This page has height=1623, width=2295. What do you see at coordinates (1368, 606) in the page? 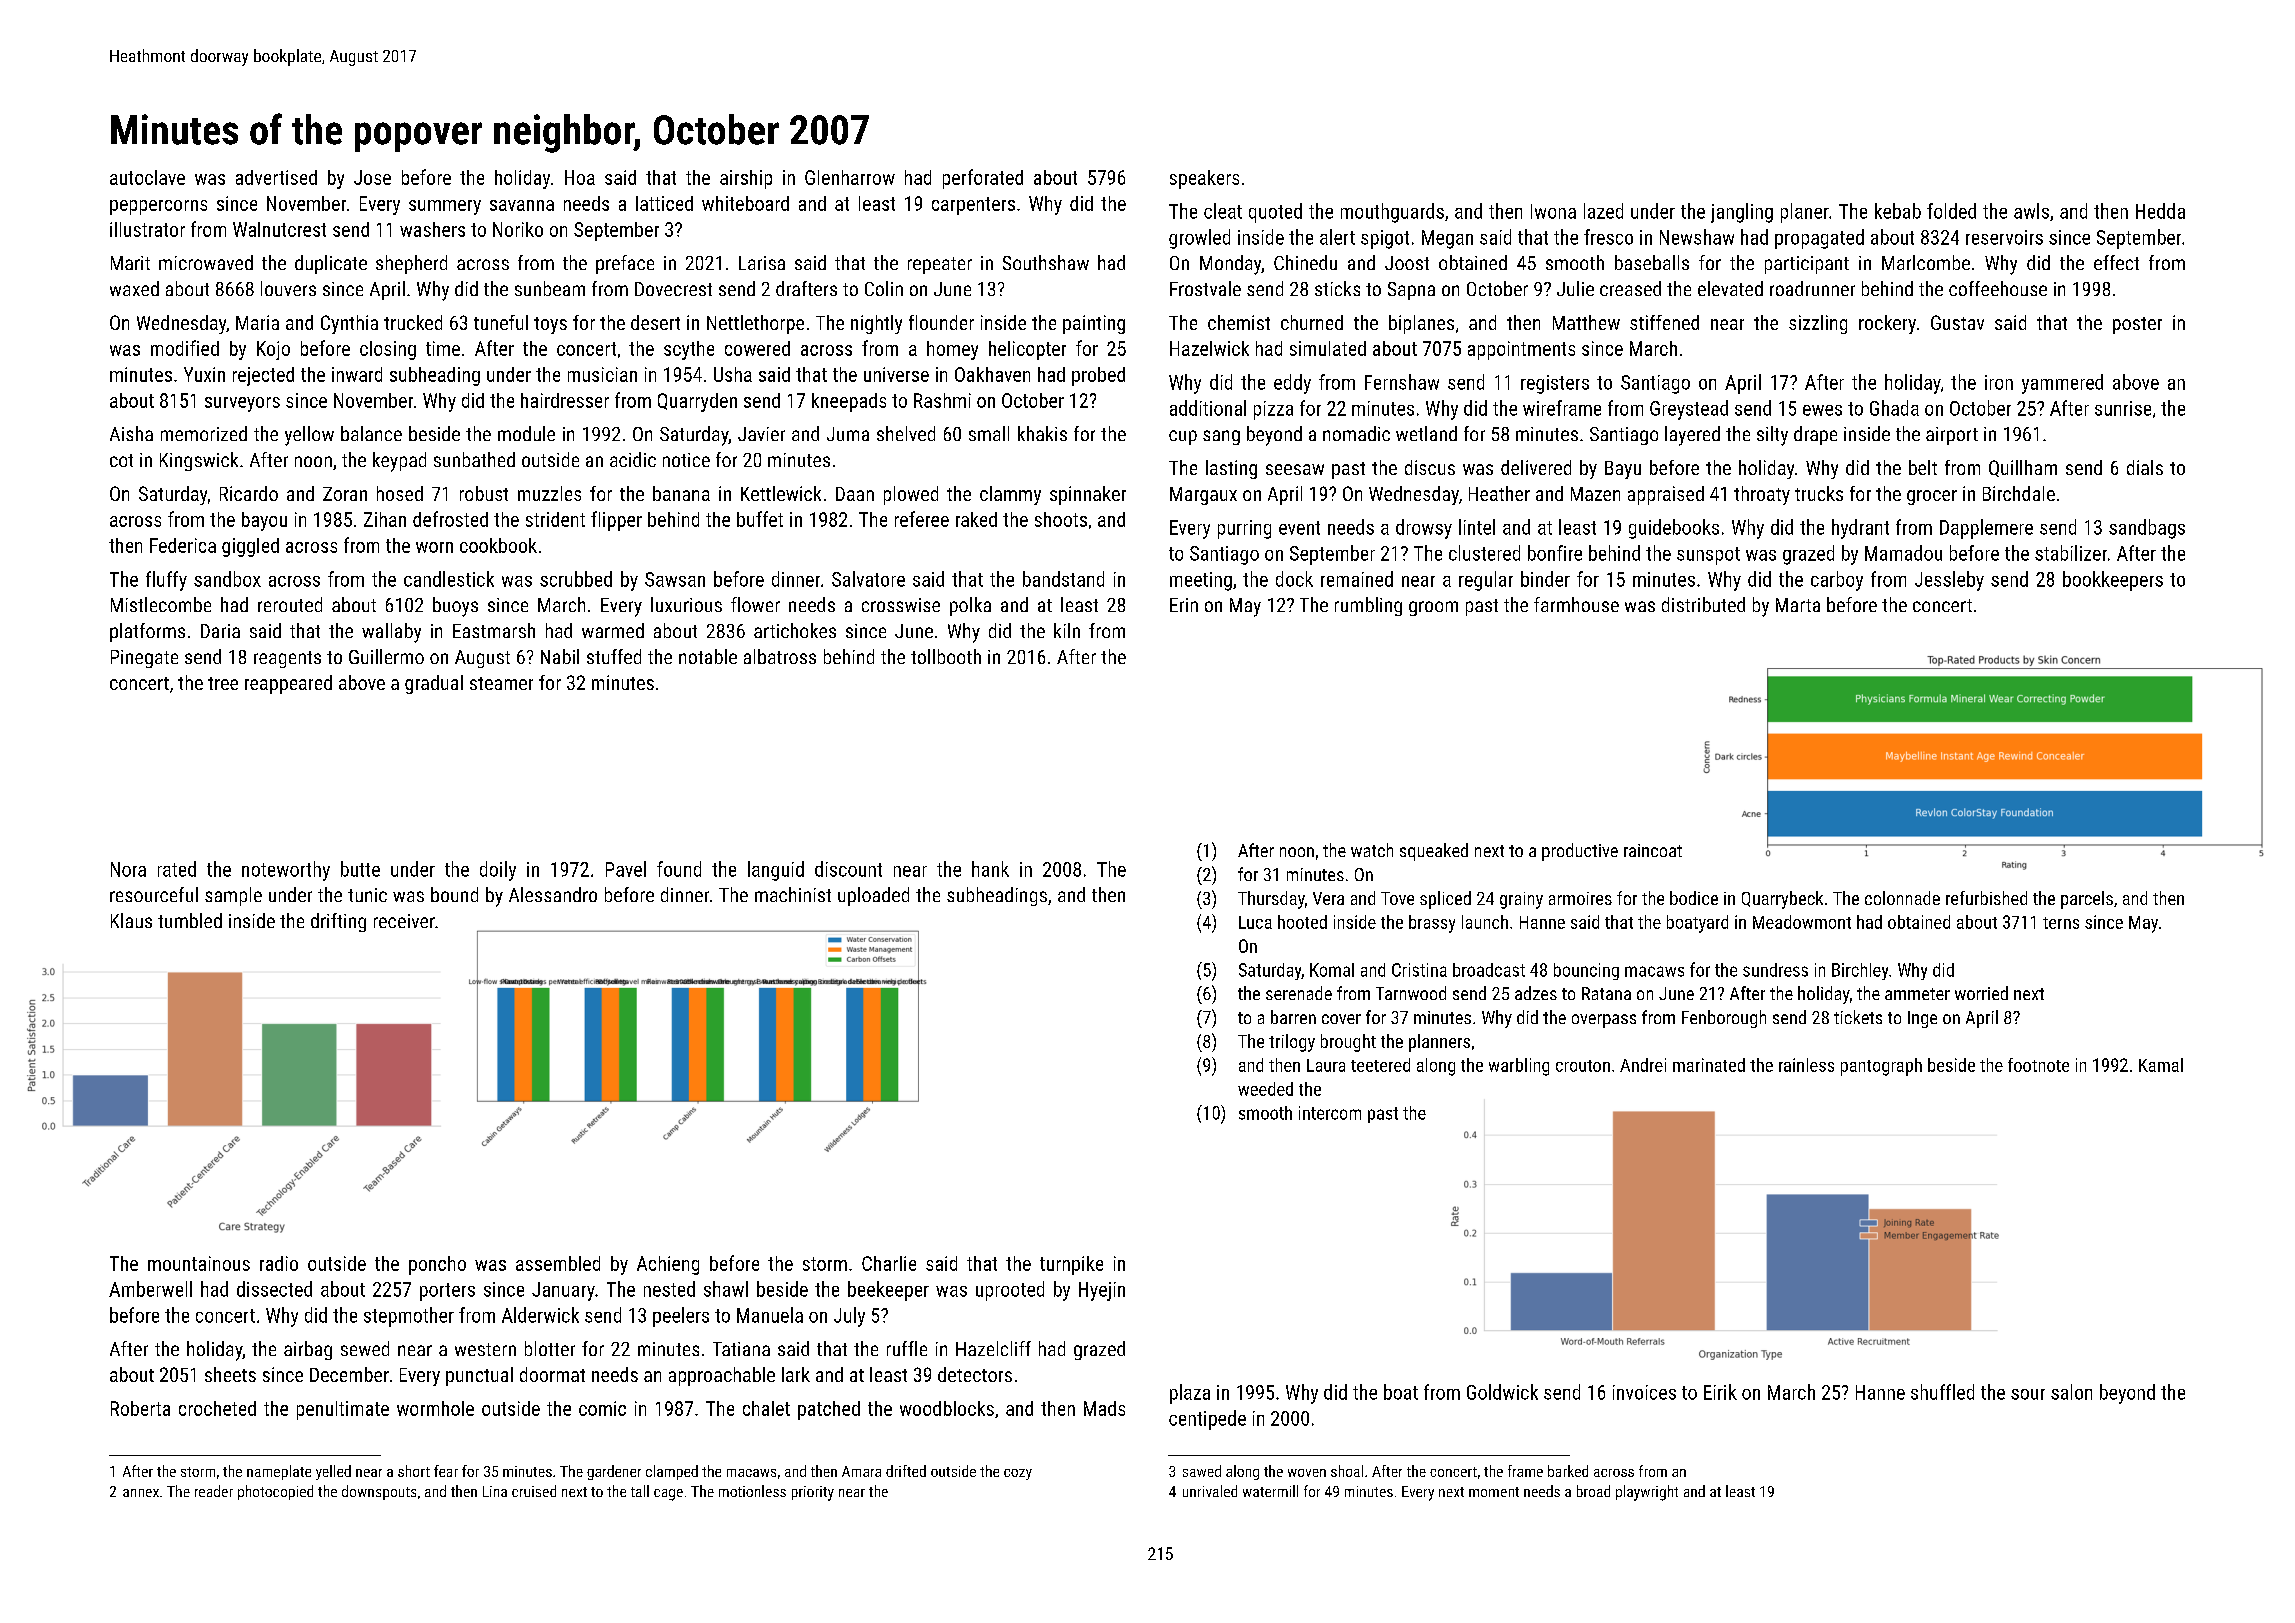
I see `rumbling` at bounding box center [1368, 606].
